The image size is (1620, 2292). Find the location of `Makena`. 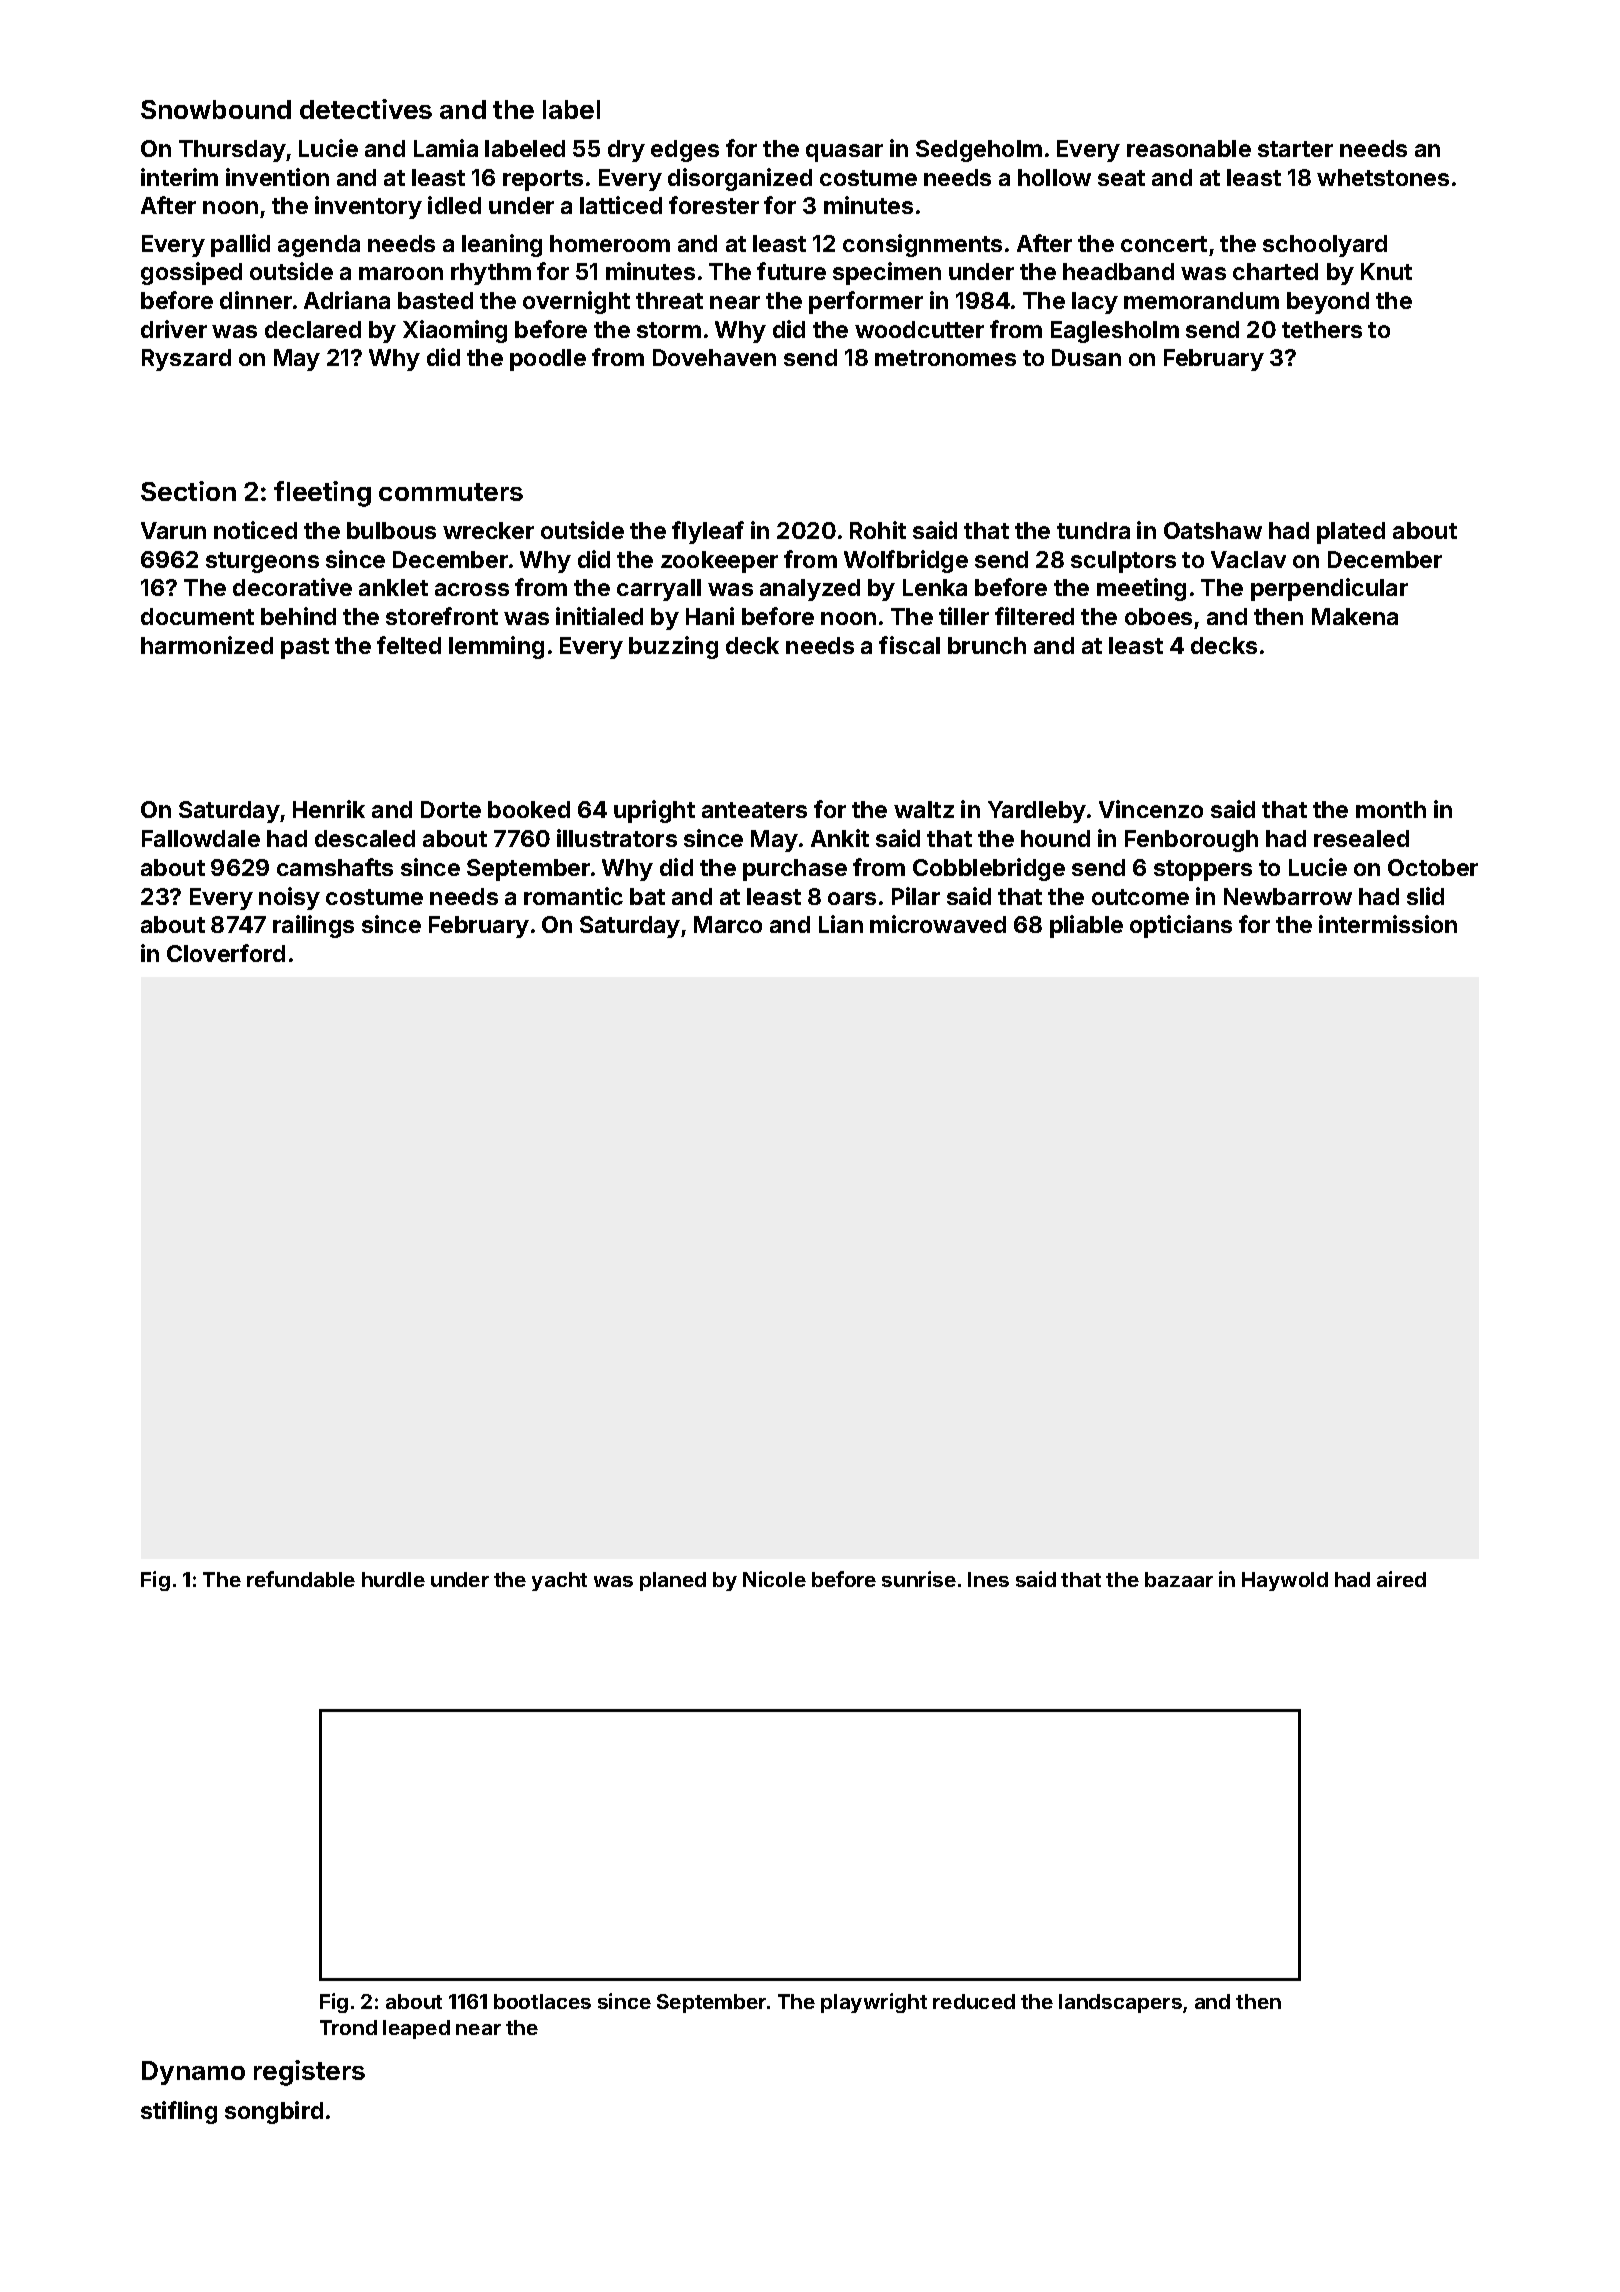

Makena is located at coordinates (1355, 616).
